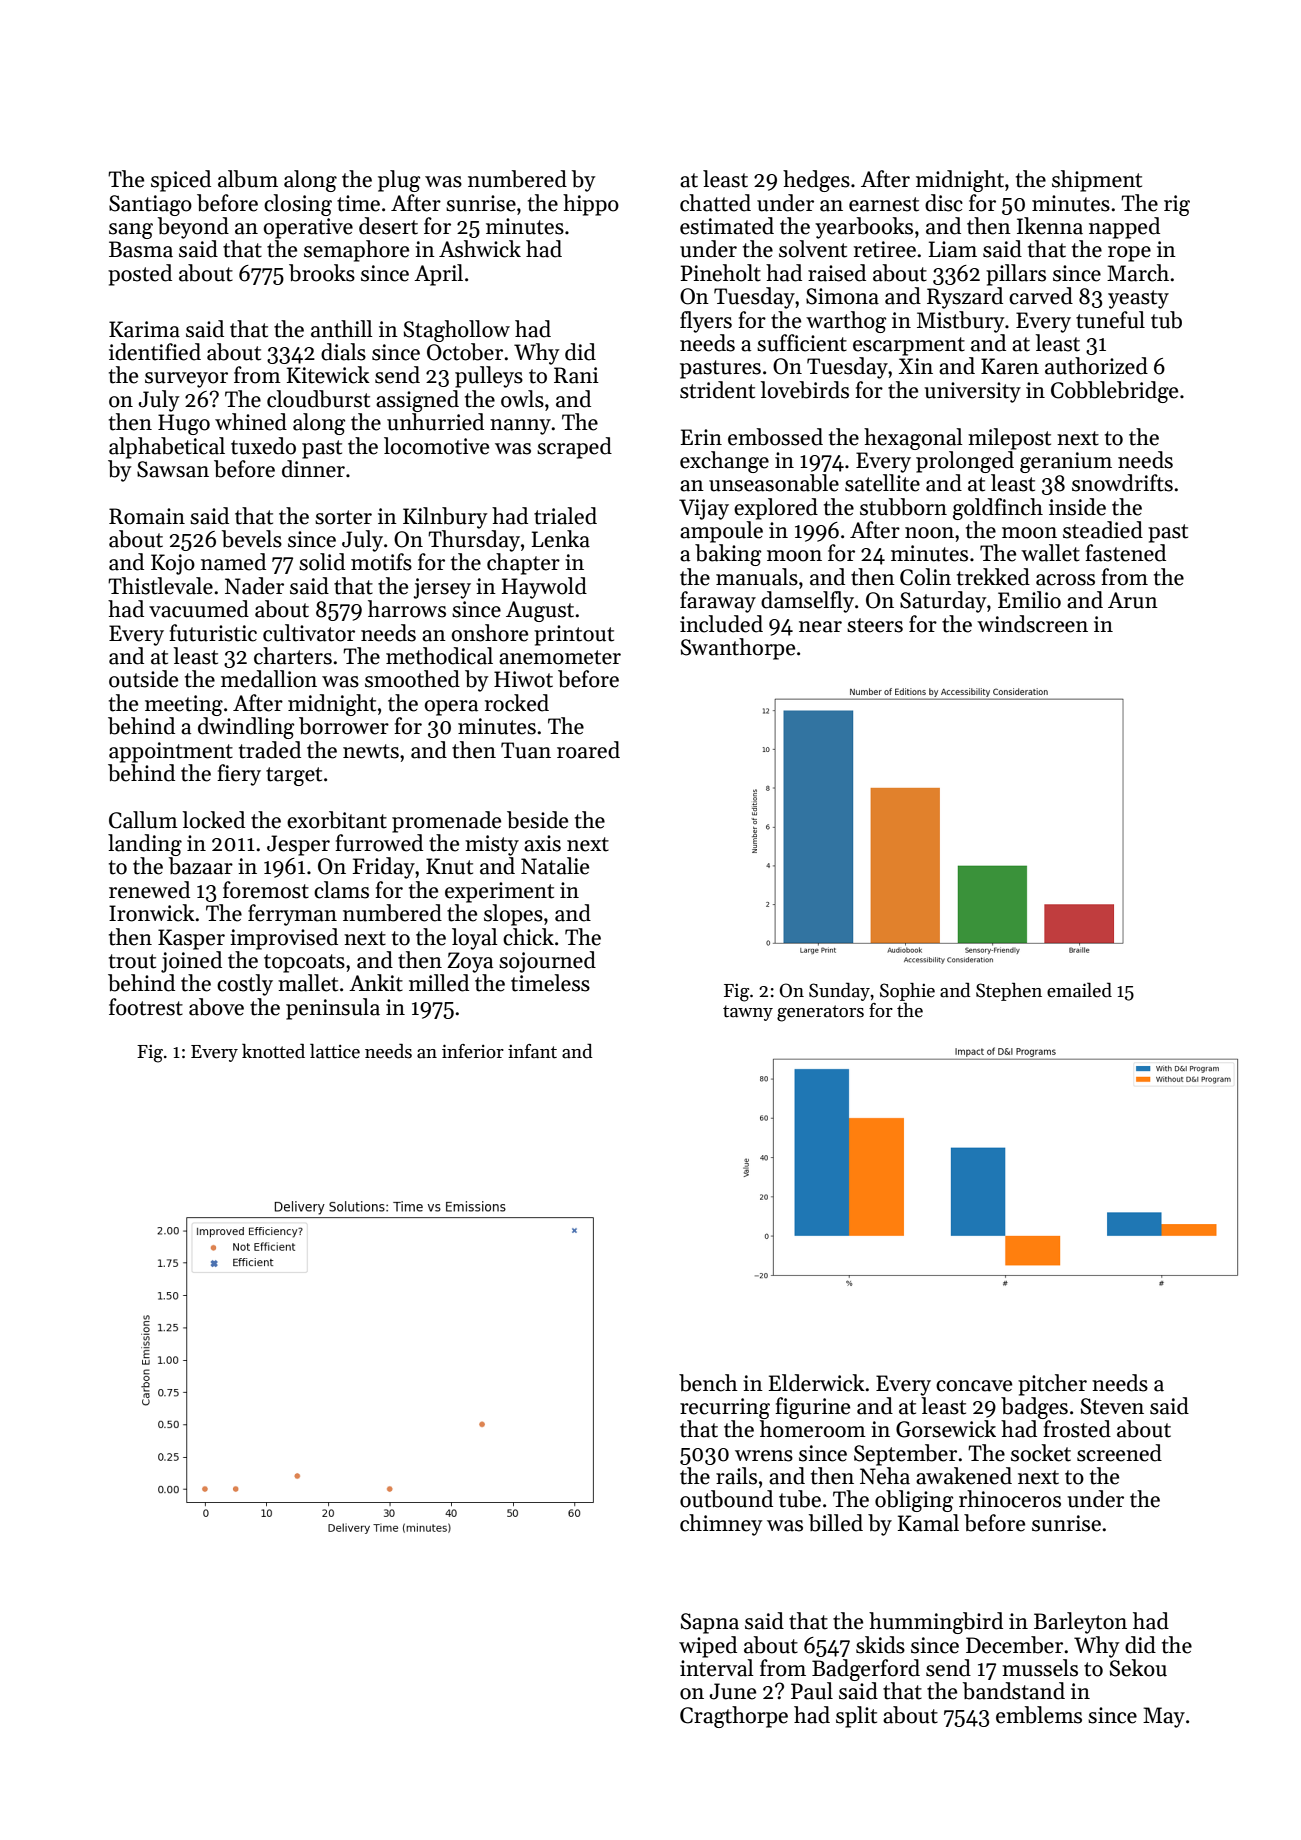 The width and height of the screenshot is (1301, 1840). What do you see at coordinates (146, 1007) in the screenshot?
I see `footrest` at bounding box center [146, 1007].
